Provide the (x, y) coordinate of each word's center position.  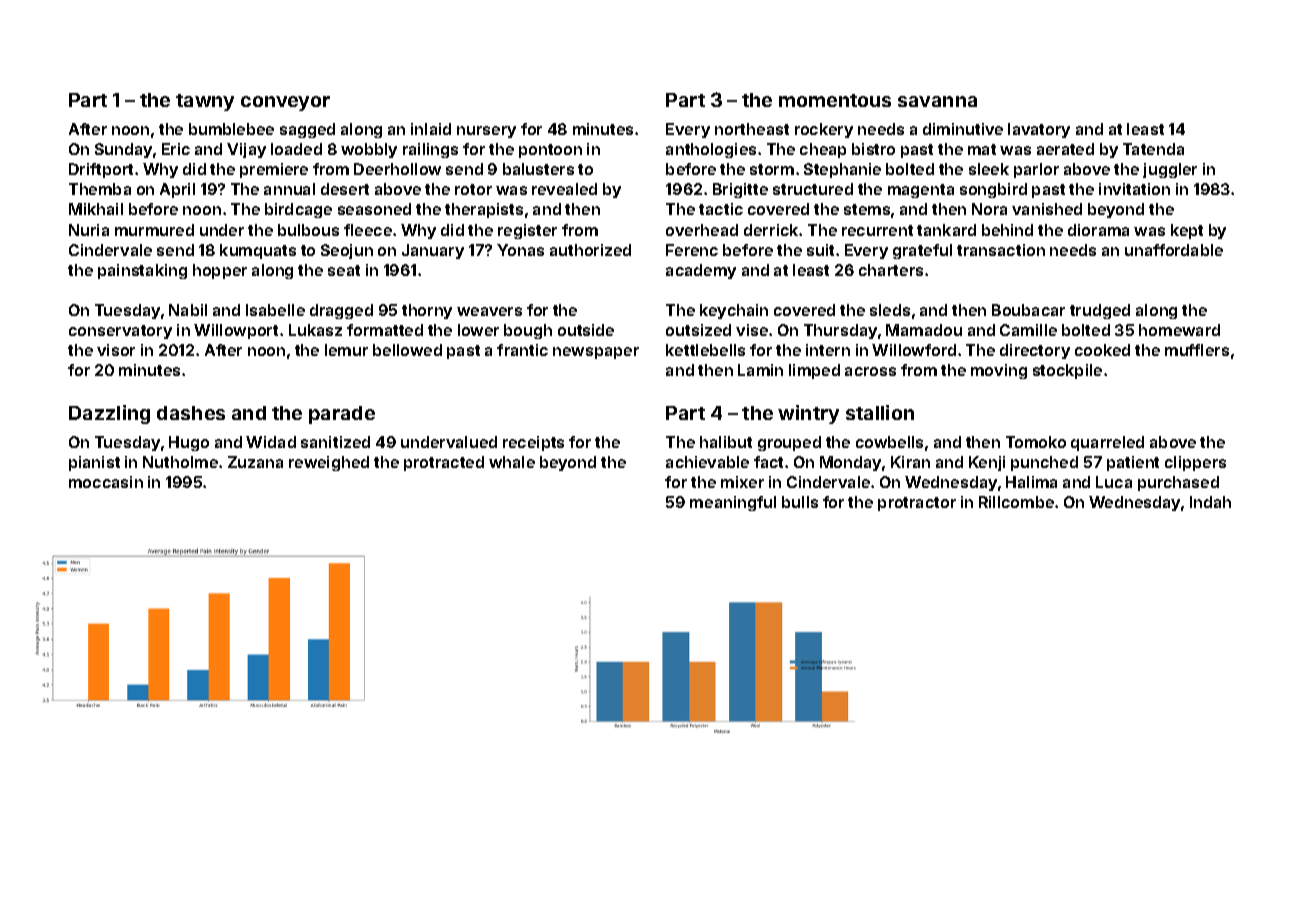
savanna (937, 101)
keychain (734, 311)
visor (116, 350)
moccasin (106, 482)
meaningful (733, 503)
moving (999, 371)
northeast (752, 129)
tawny (205, 102)
